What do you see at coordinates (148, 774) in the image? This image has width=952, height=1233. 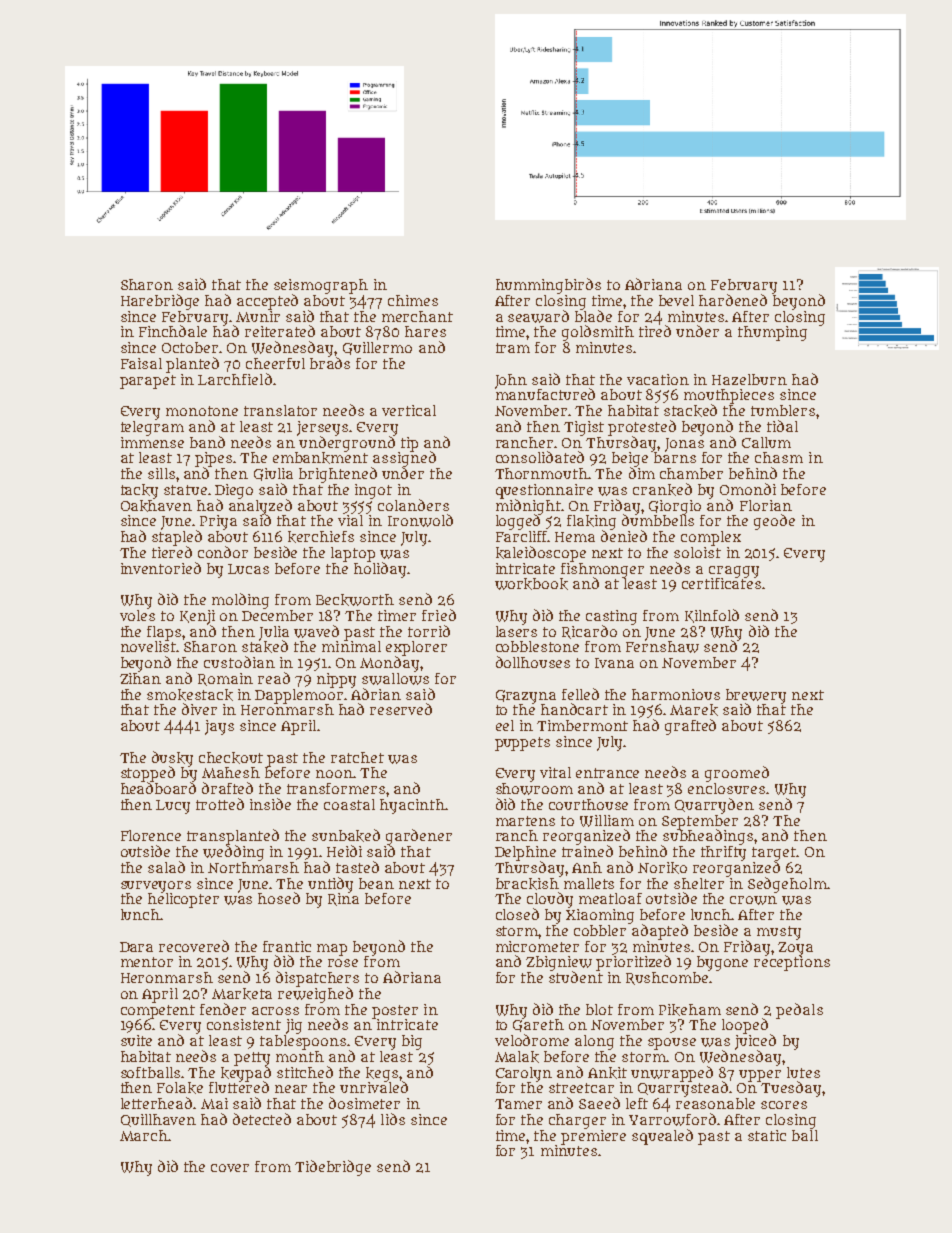 I see `stopped` at bounding box center [148, 774].
